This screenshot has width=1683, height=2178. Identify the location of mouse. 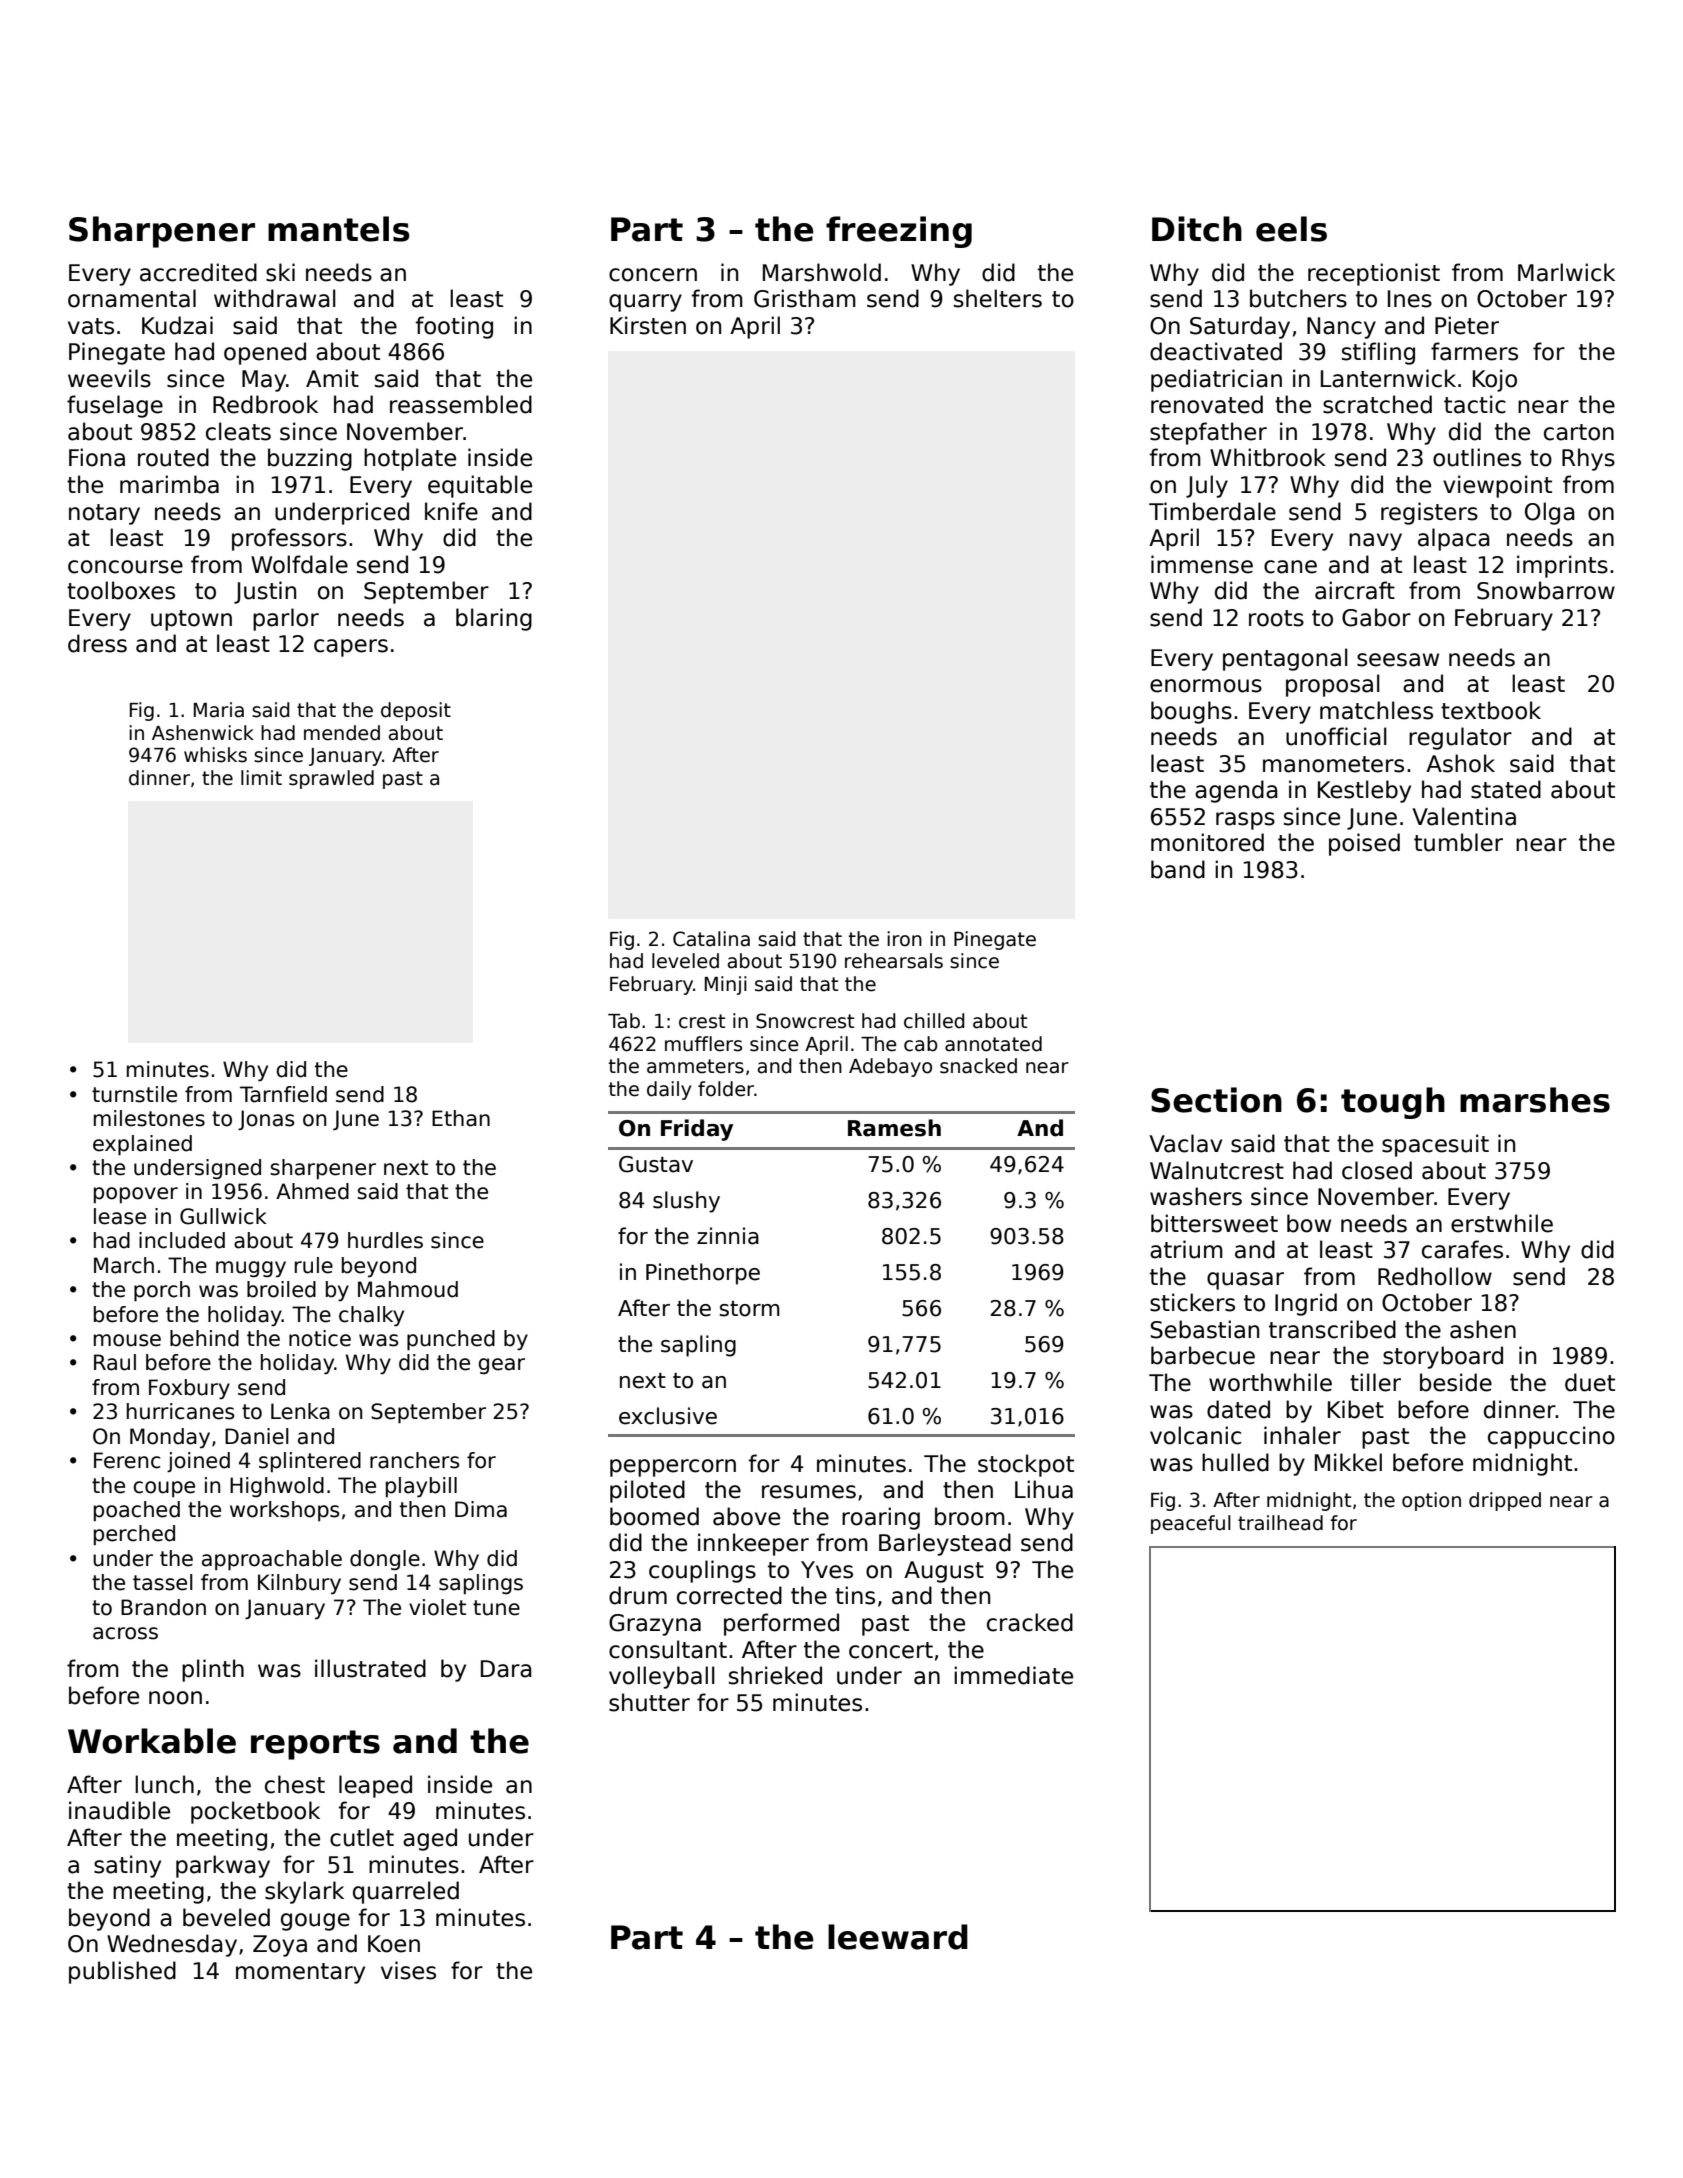
(127, 1340).
